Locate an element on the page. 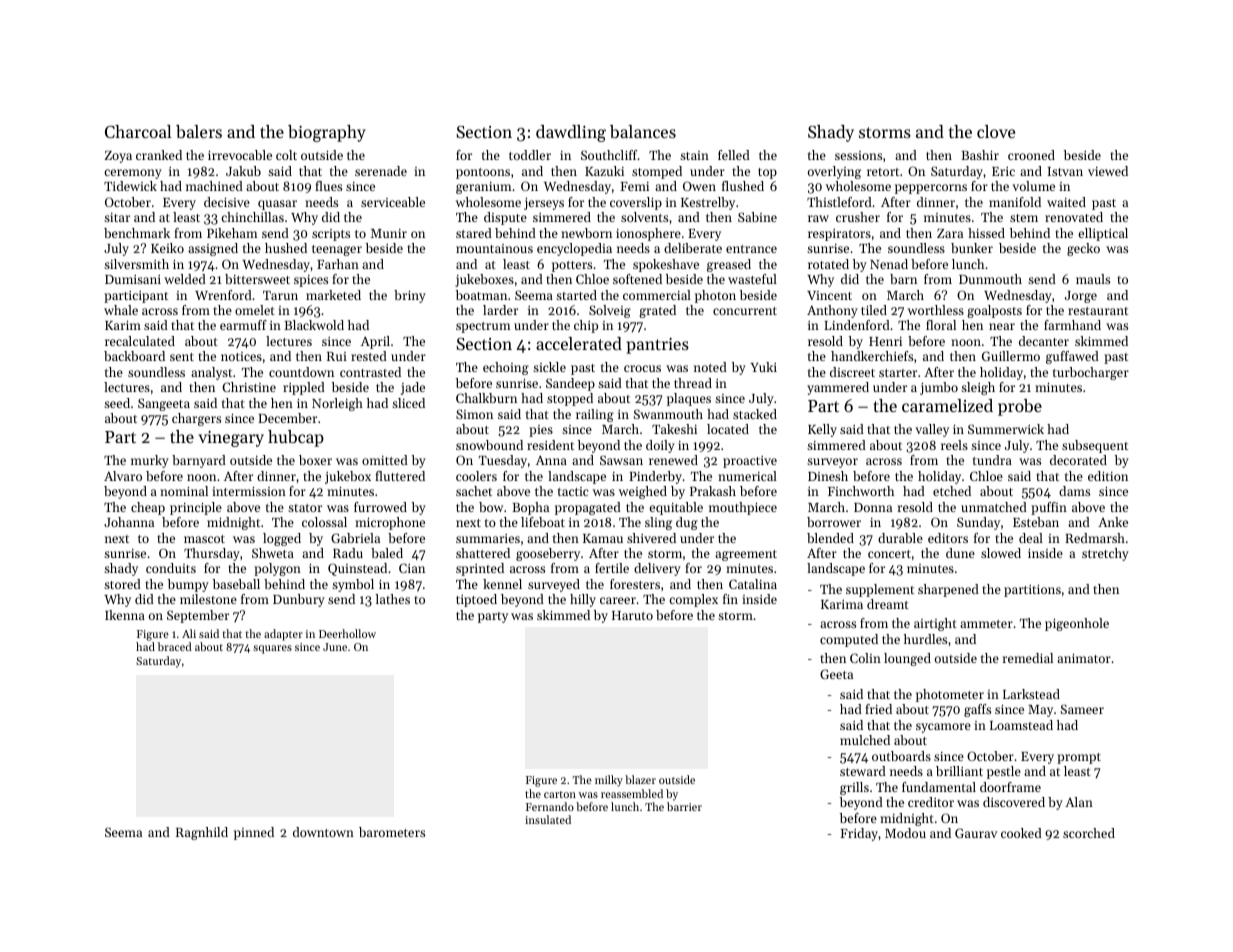 Image resolution: width=1233 pixels, height=952 pixels. milky is located at coordinates (609, 781).
